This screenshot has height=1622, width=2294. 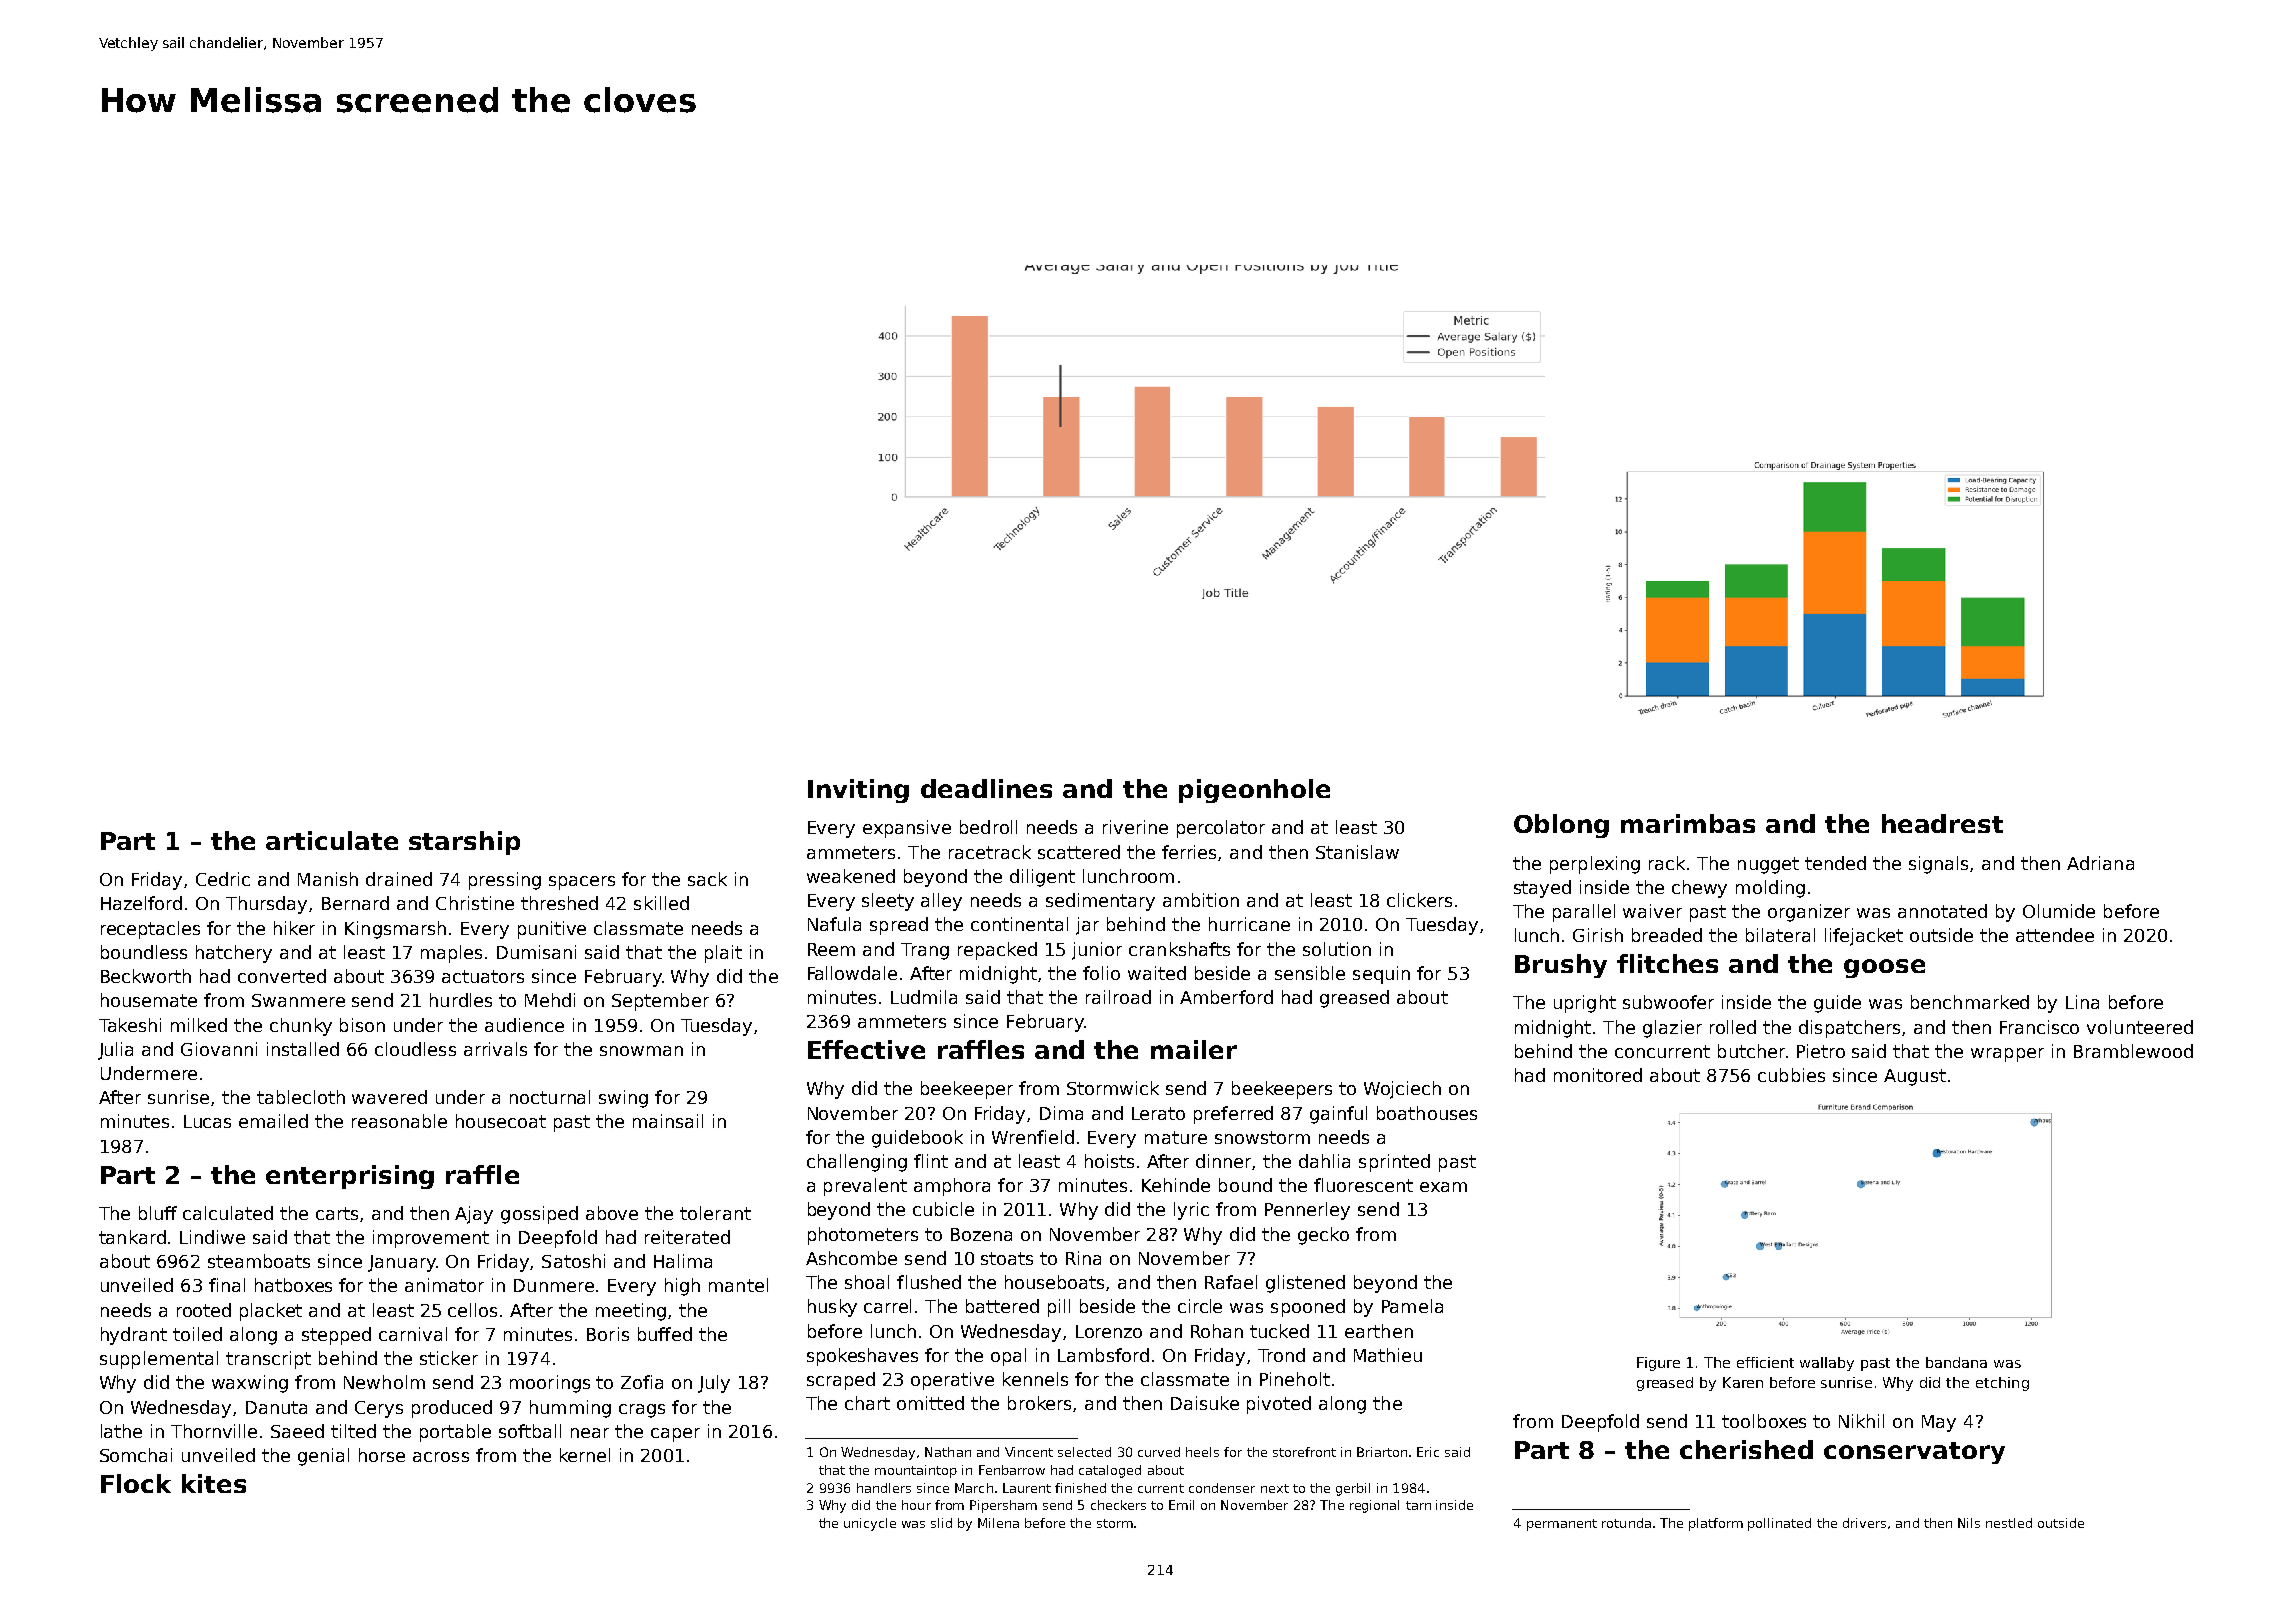 I want to click on kites, so click(x=214, y=1483).
